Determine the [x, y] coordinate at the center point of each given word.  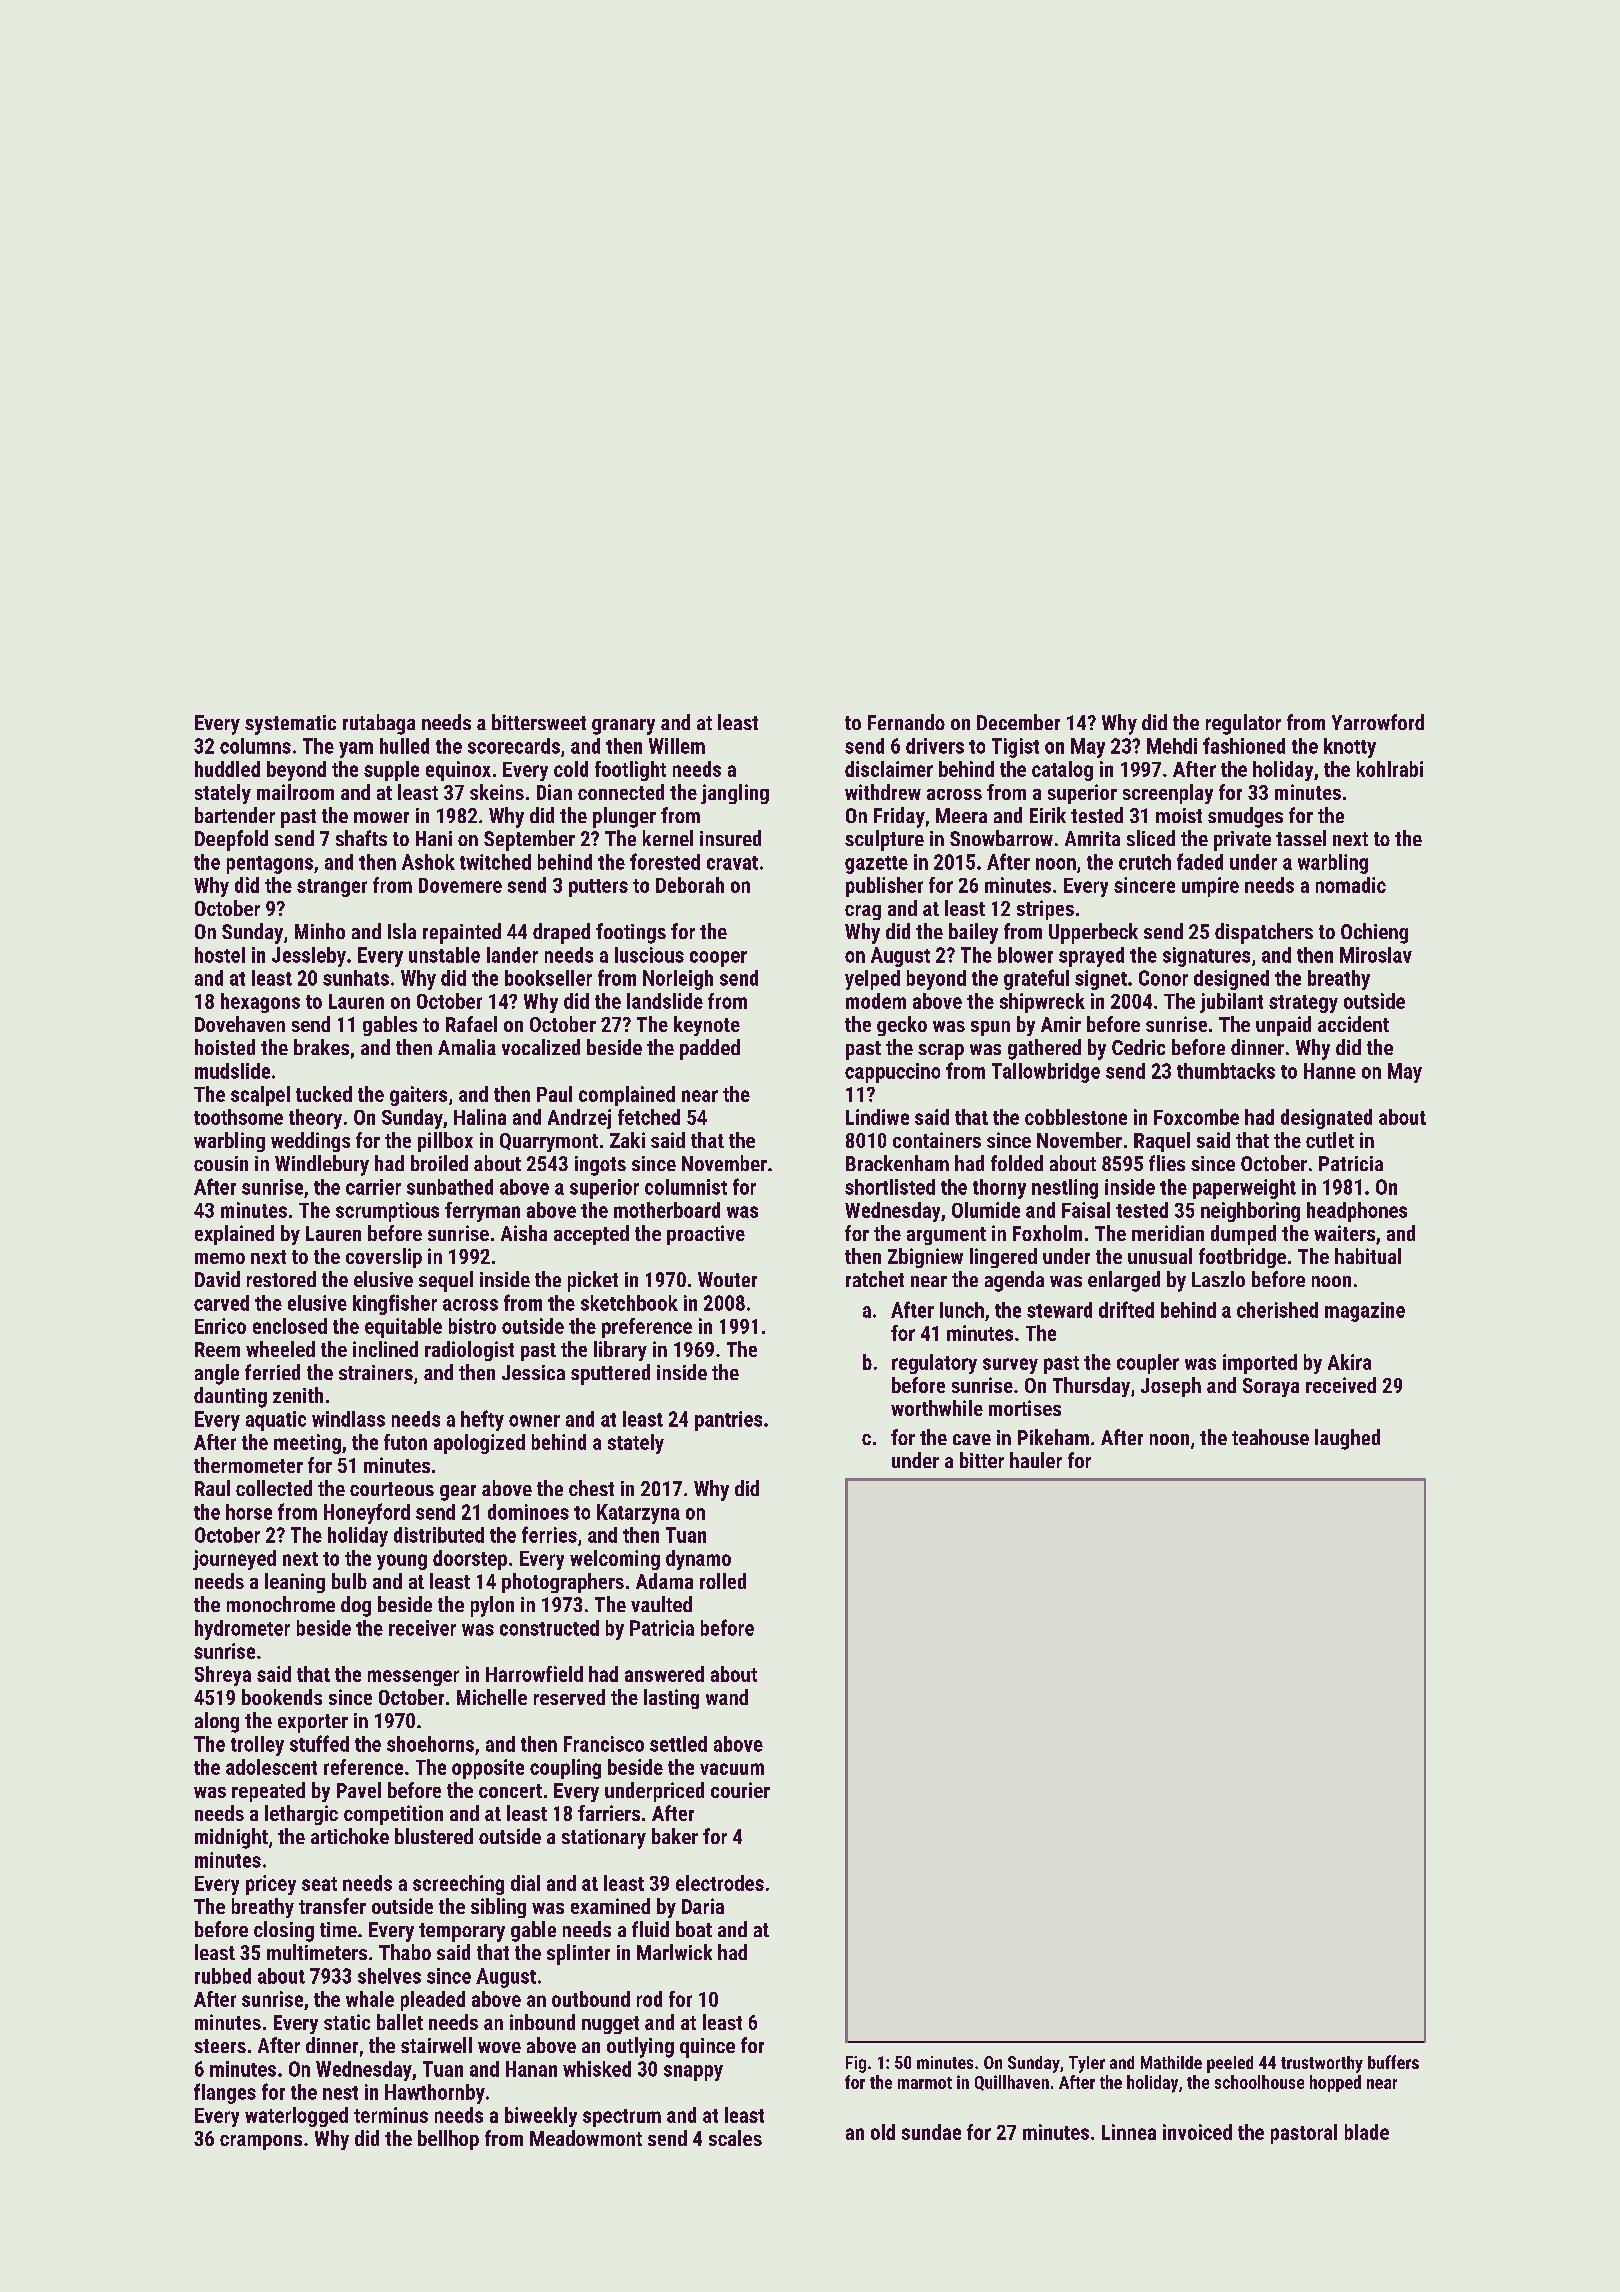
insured [730, 838]
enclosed [290, 1326]
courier [740, 1790]
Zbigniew [925, 1258]
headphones [1357, 1212]
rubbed [223, 1976]
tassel [1301, 838]
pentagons [270, 865]
